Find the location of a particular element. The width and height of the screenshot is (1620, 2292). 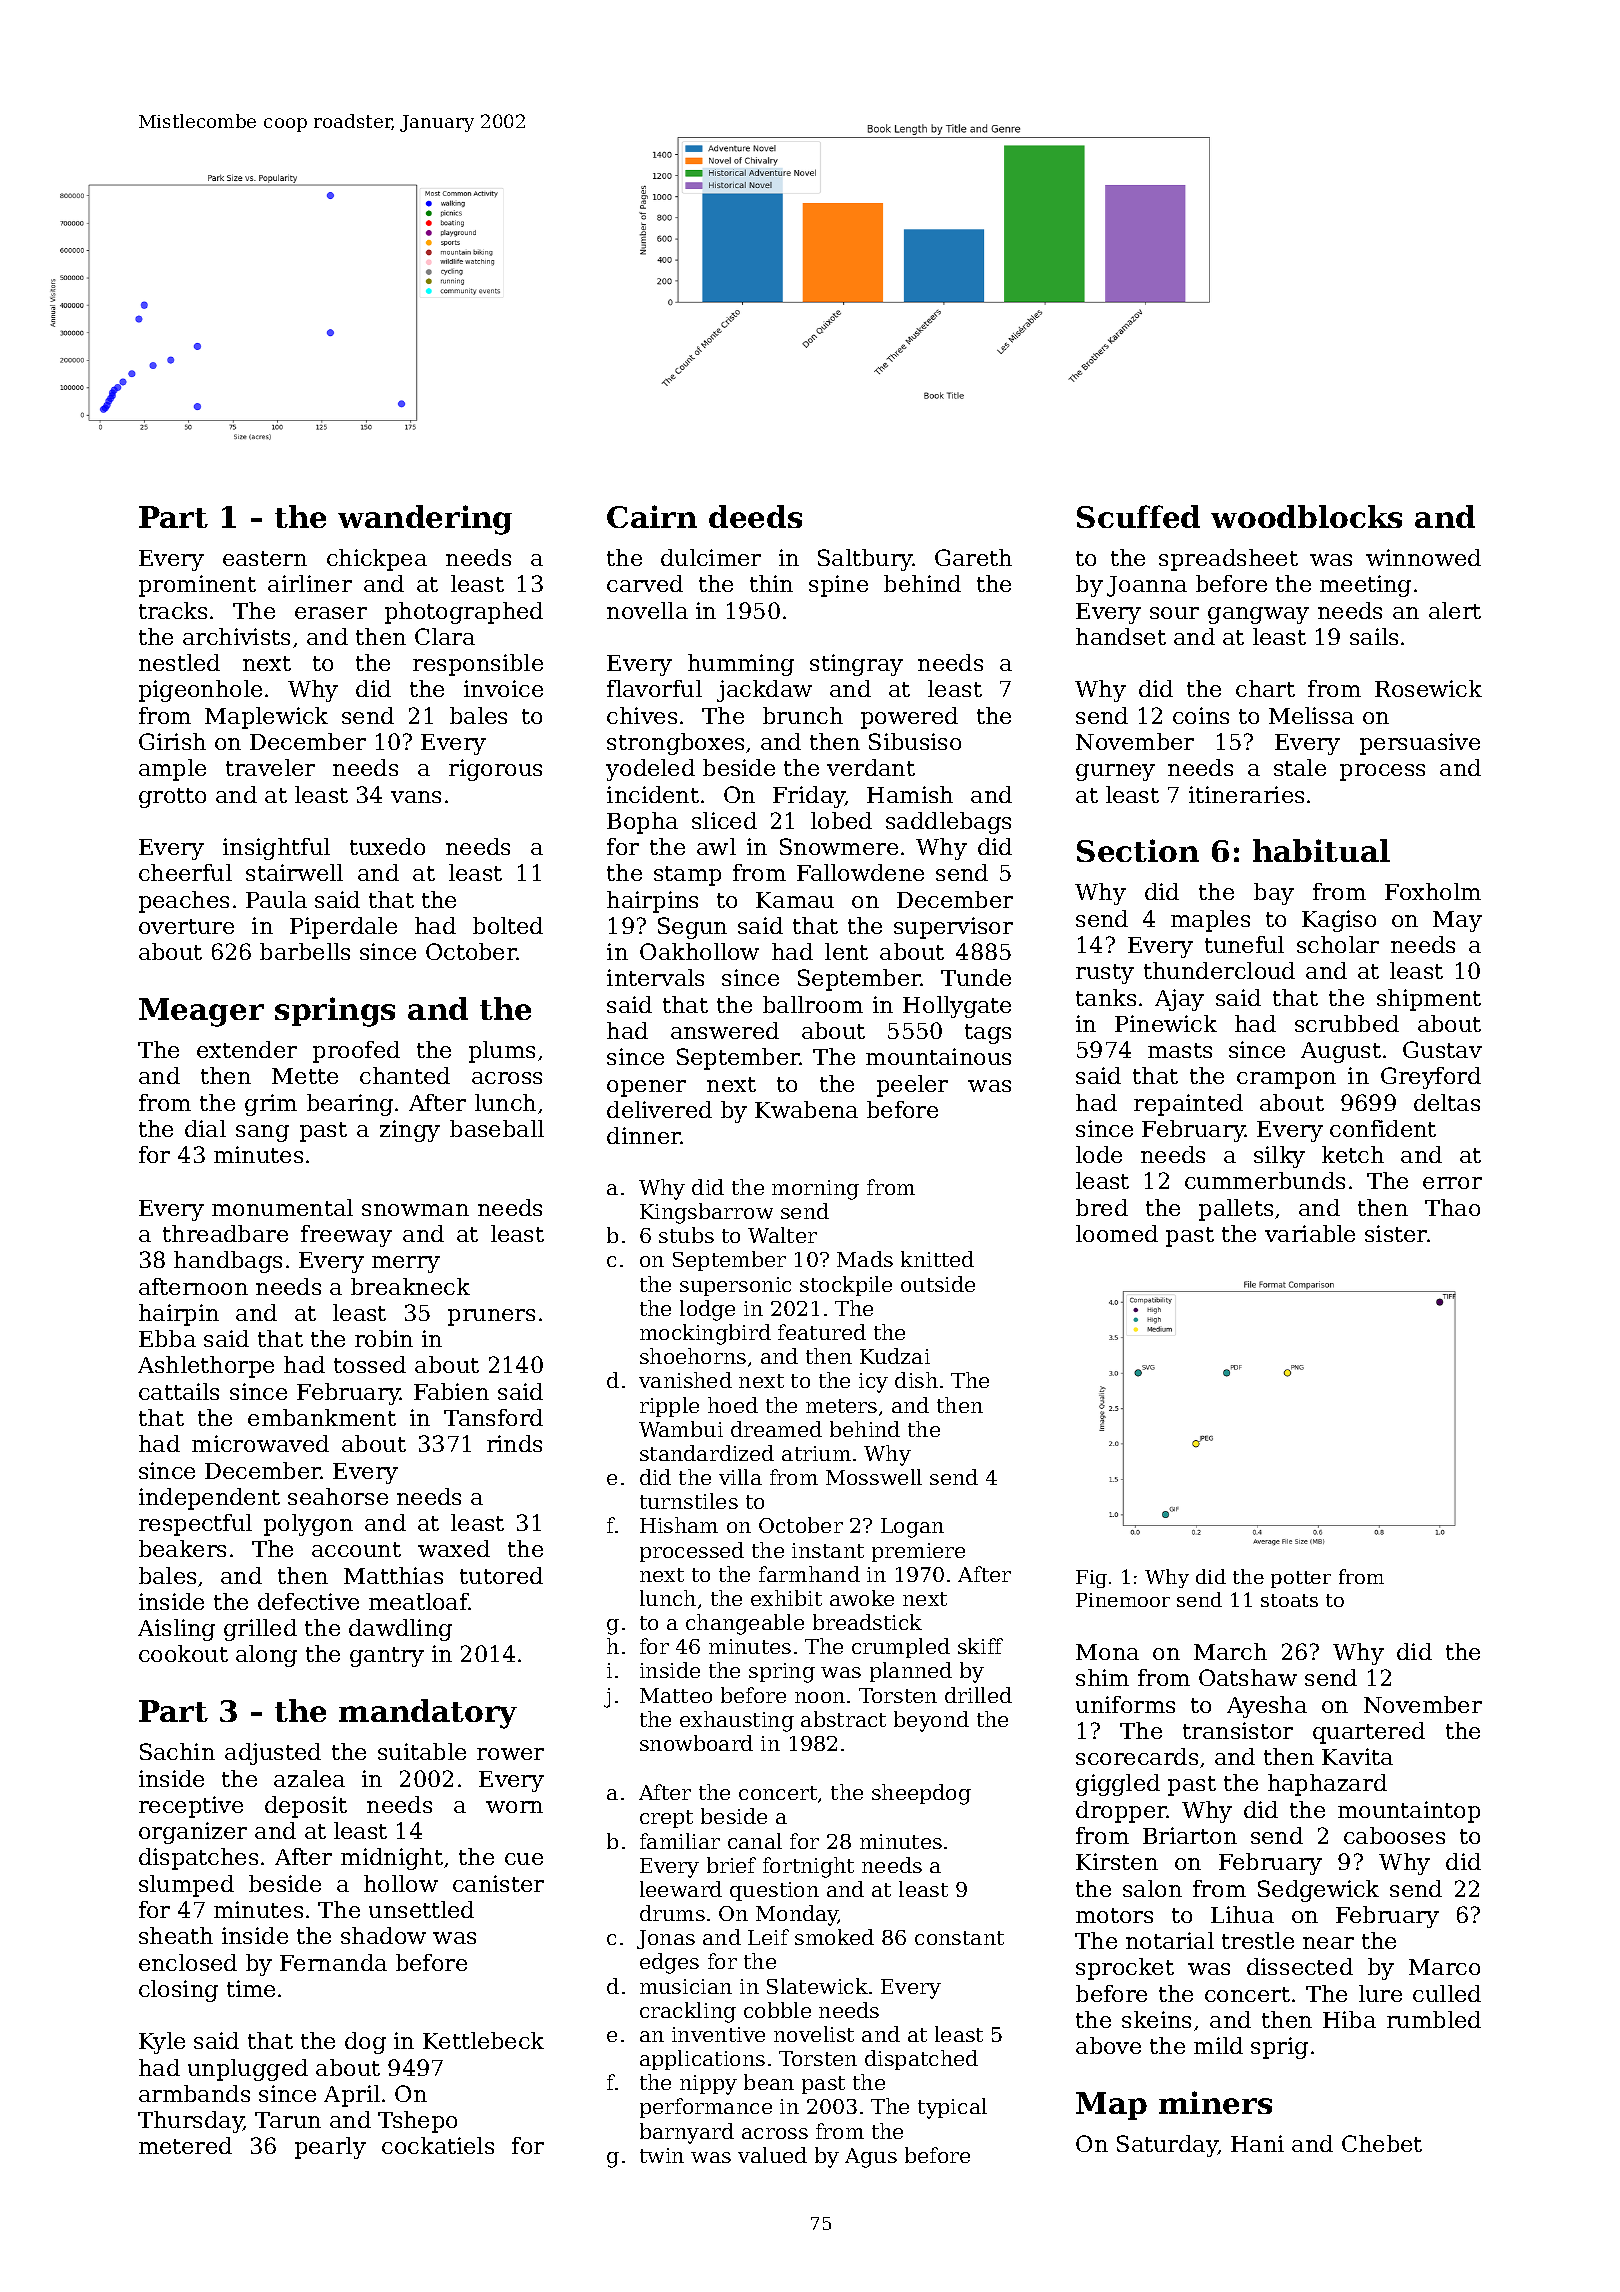

changeable is located at coordinates (745, 1624).
